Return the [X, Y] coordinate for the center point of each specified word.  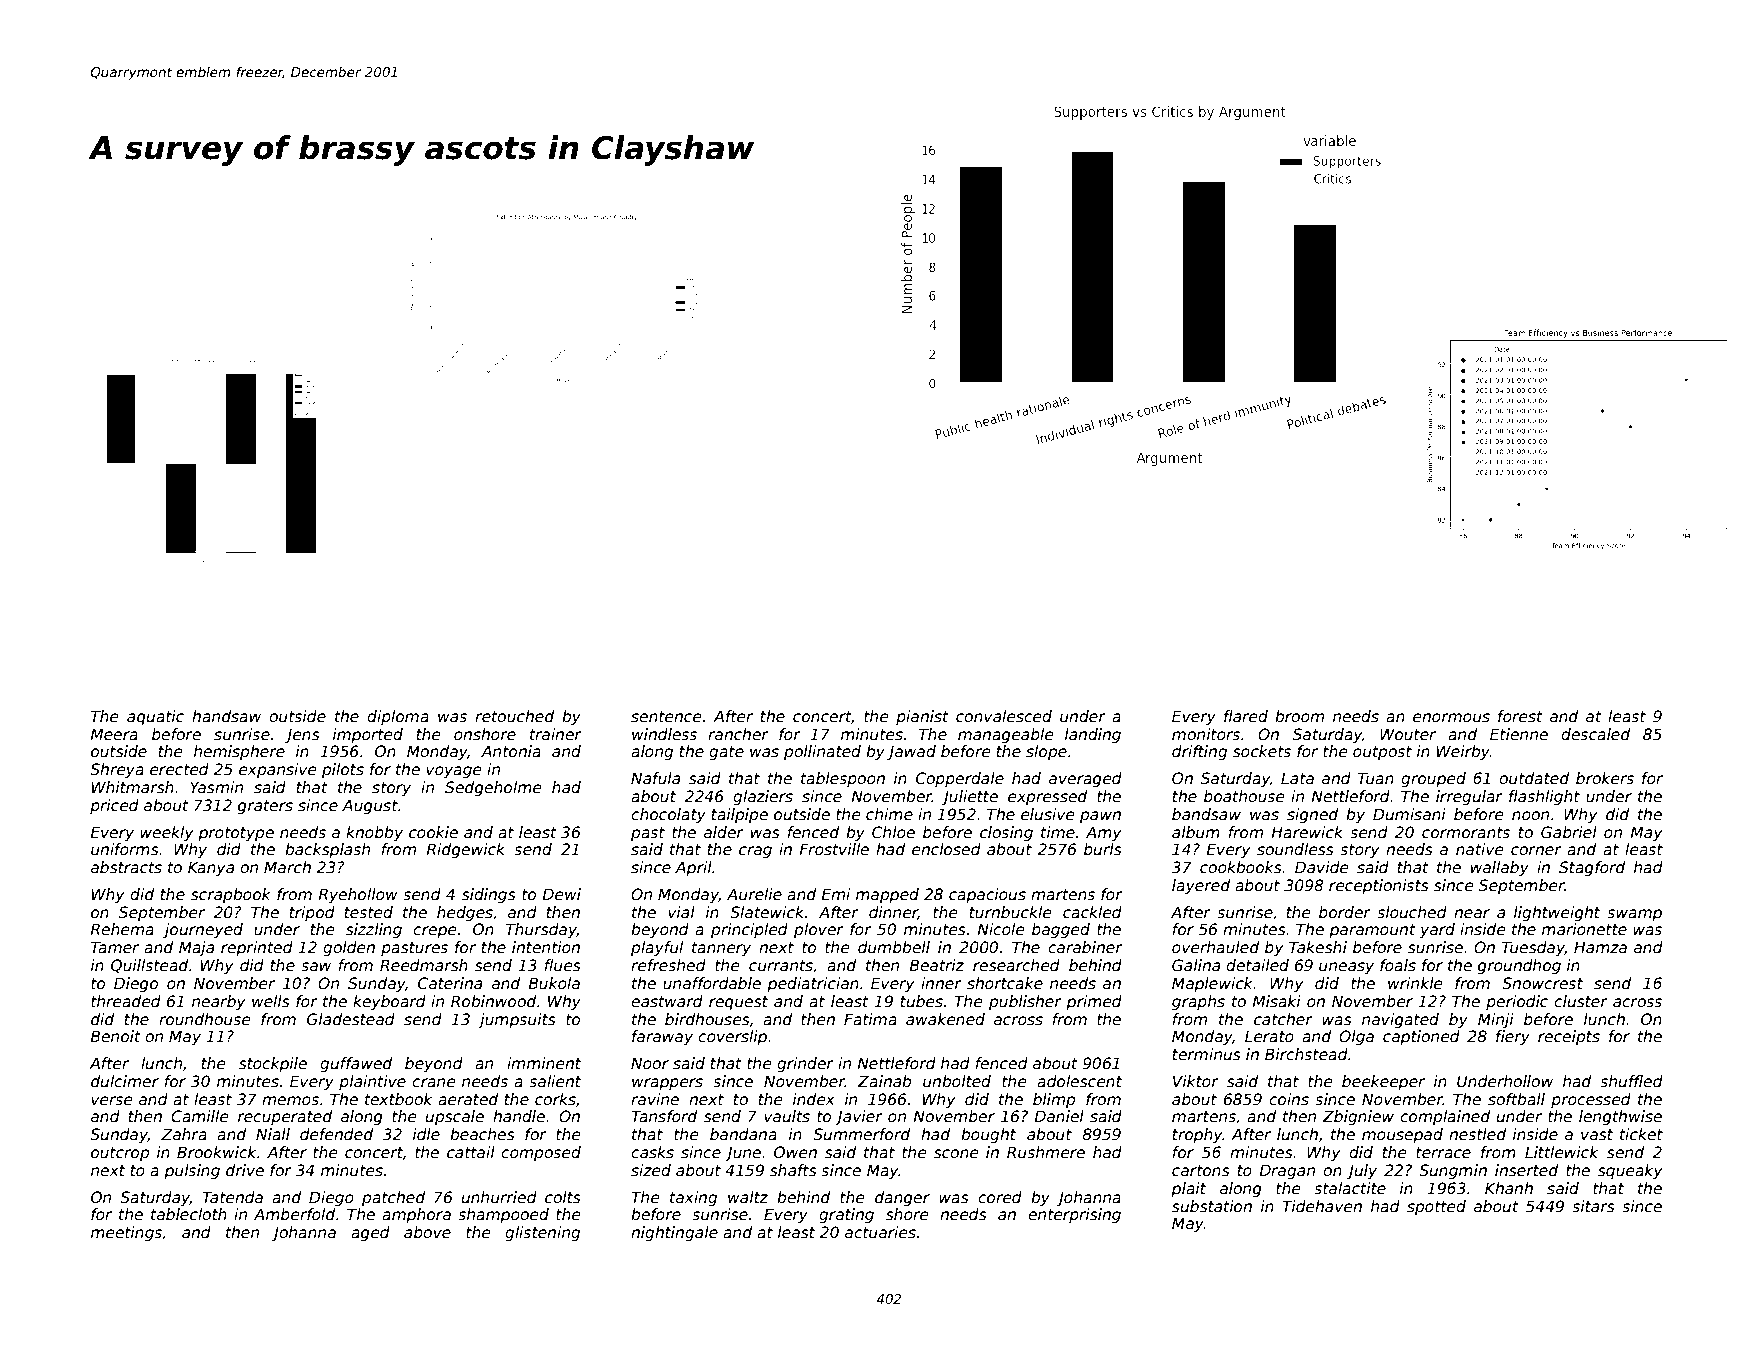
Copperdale [960, 779]
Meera [114, 734]
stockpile [273, 1064]
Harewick [1307, 832]
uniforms [125, 849]
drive [245, 1170]
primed [1094, 1002]
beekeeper [1383, 1082]
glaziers [763, 797]
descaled [1595, 734]
